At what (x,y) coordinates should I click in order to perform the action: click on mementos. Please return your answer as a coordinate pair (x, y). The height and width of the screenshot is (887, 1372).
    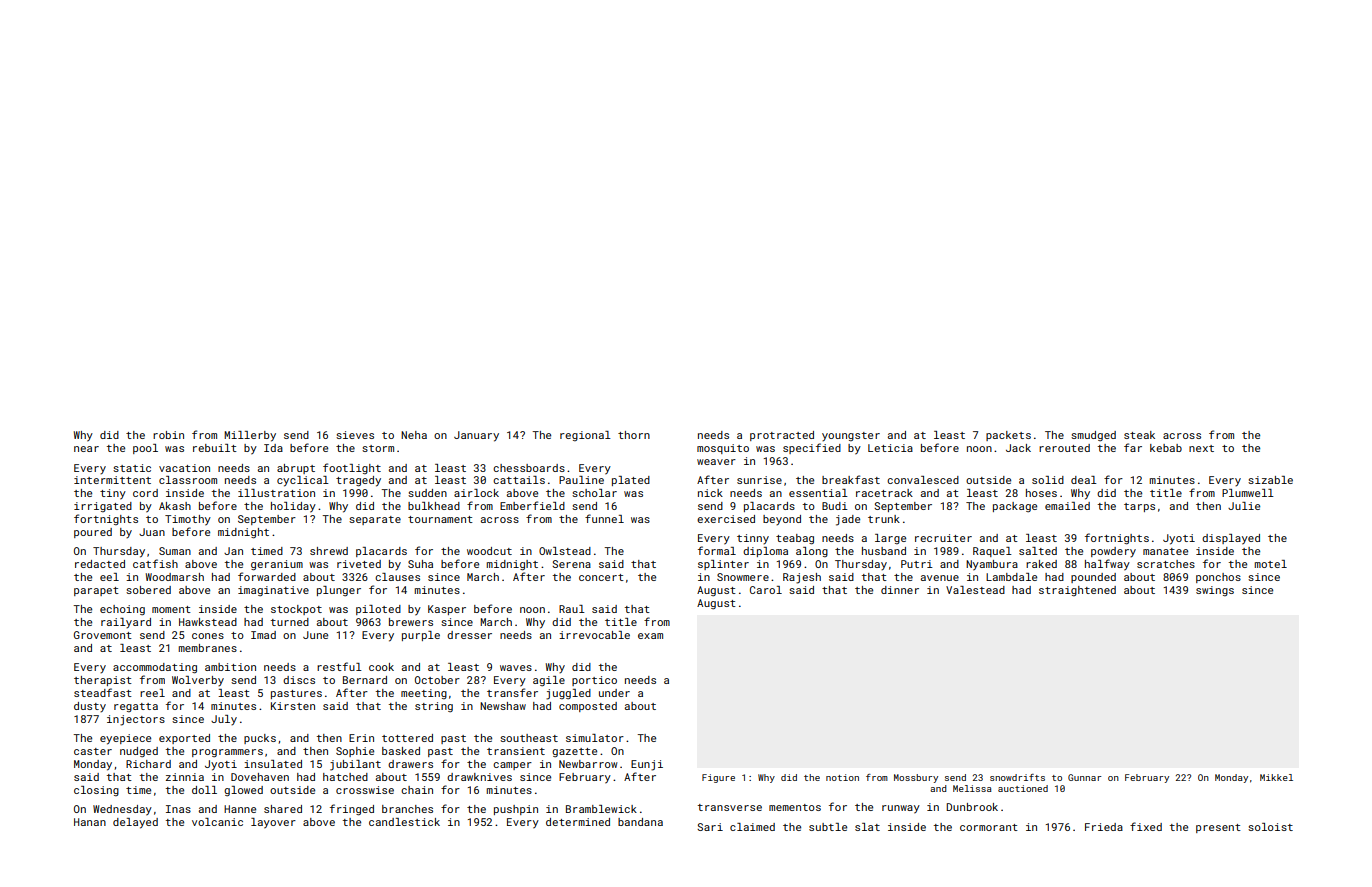
    Looking at the image, I should click on (795, 807).
